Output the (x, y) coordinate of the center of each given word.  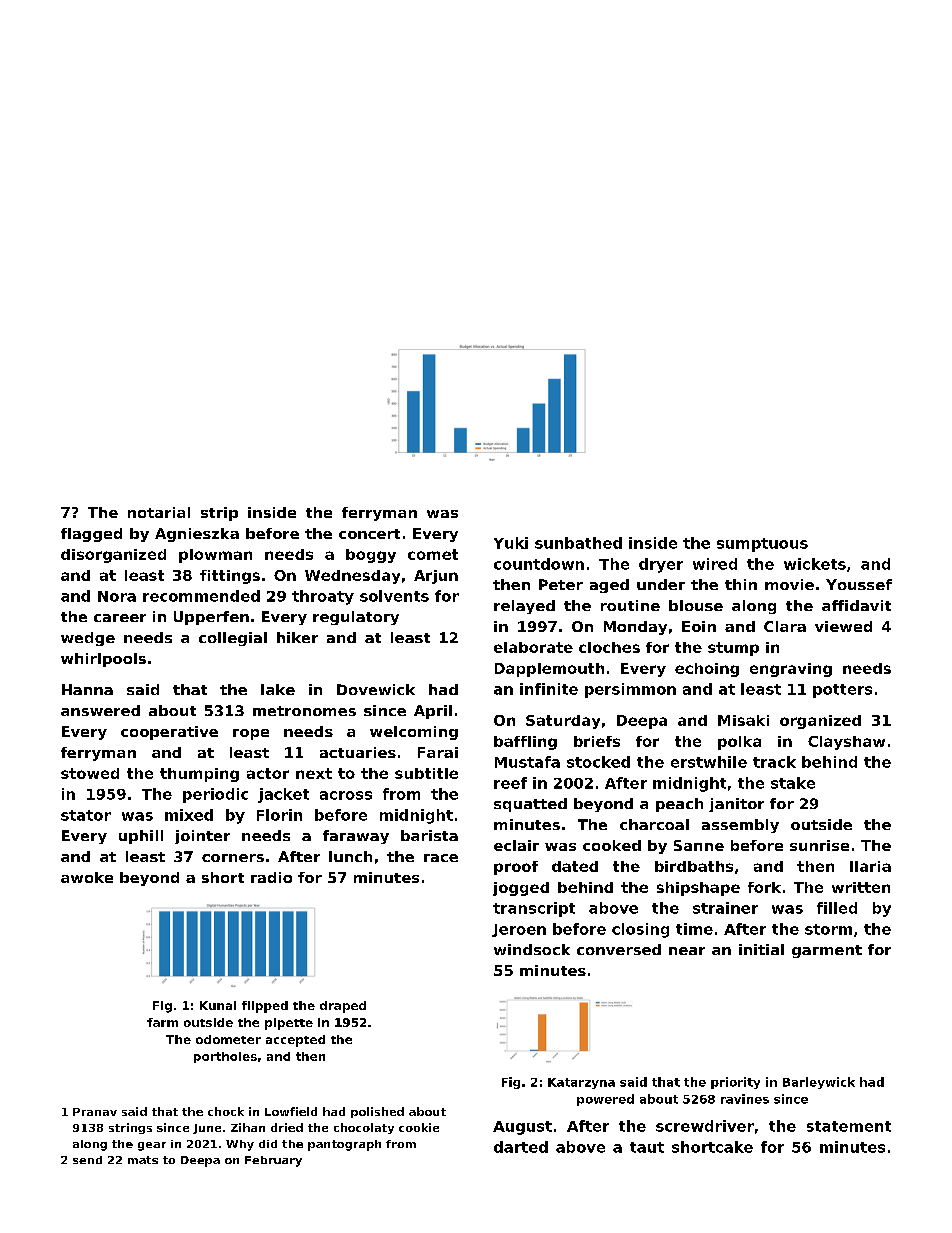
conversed (619, 949)
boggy (371, 556)
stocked (598, 762)
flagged (91, 535)
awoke (87, 877)
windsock (532, 949)
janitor (736, 805)
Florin (279, 815)
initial (761, 949)
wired (715, 564)
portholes (225, 1057)
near (687, 951)
